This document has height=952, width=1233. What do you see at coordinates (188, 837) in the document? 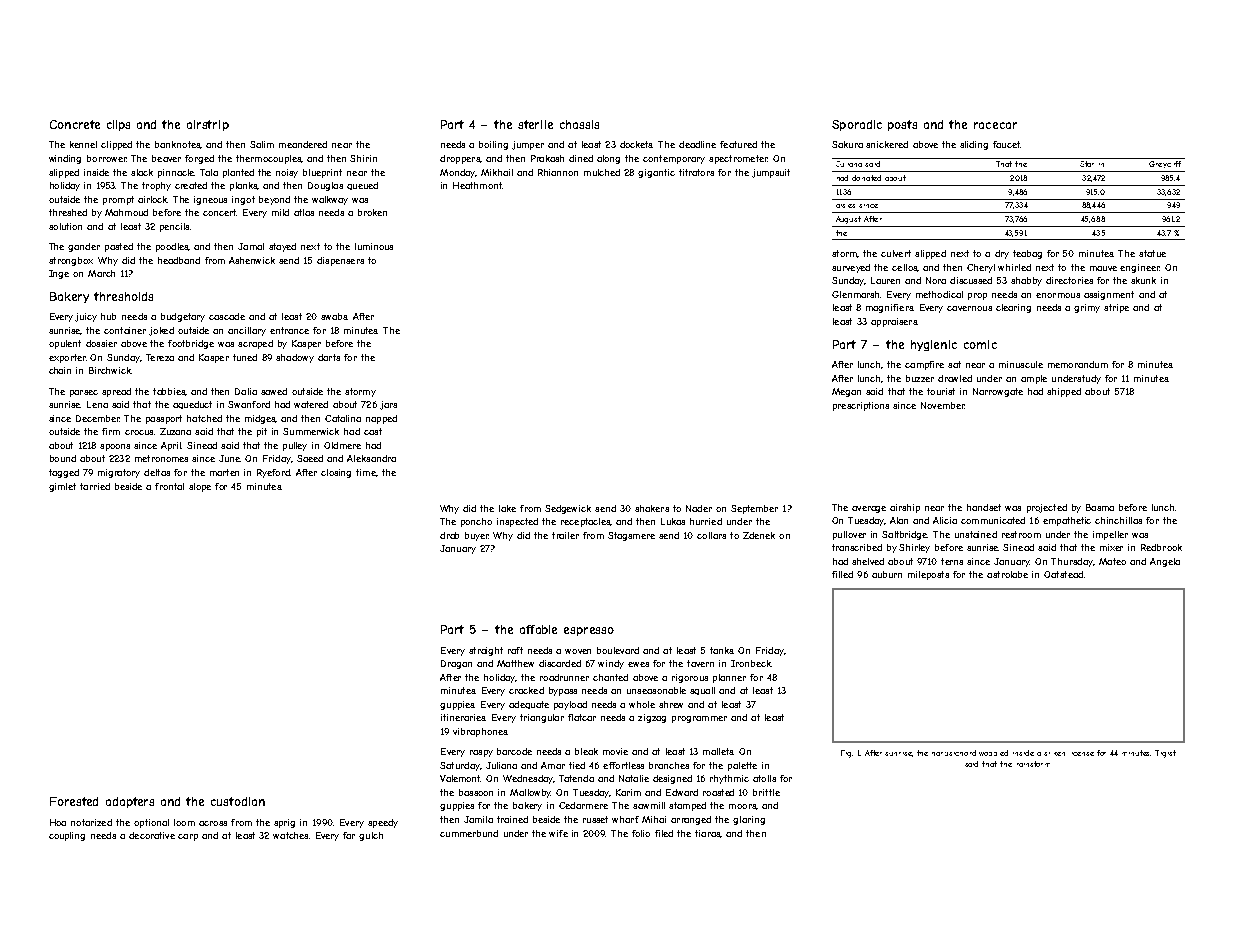
I see `carp` at bounding box center [188, 837].
